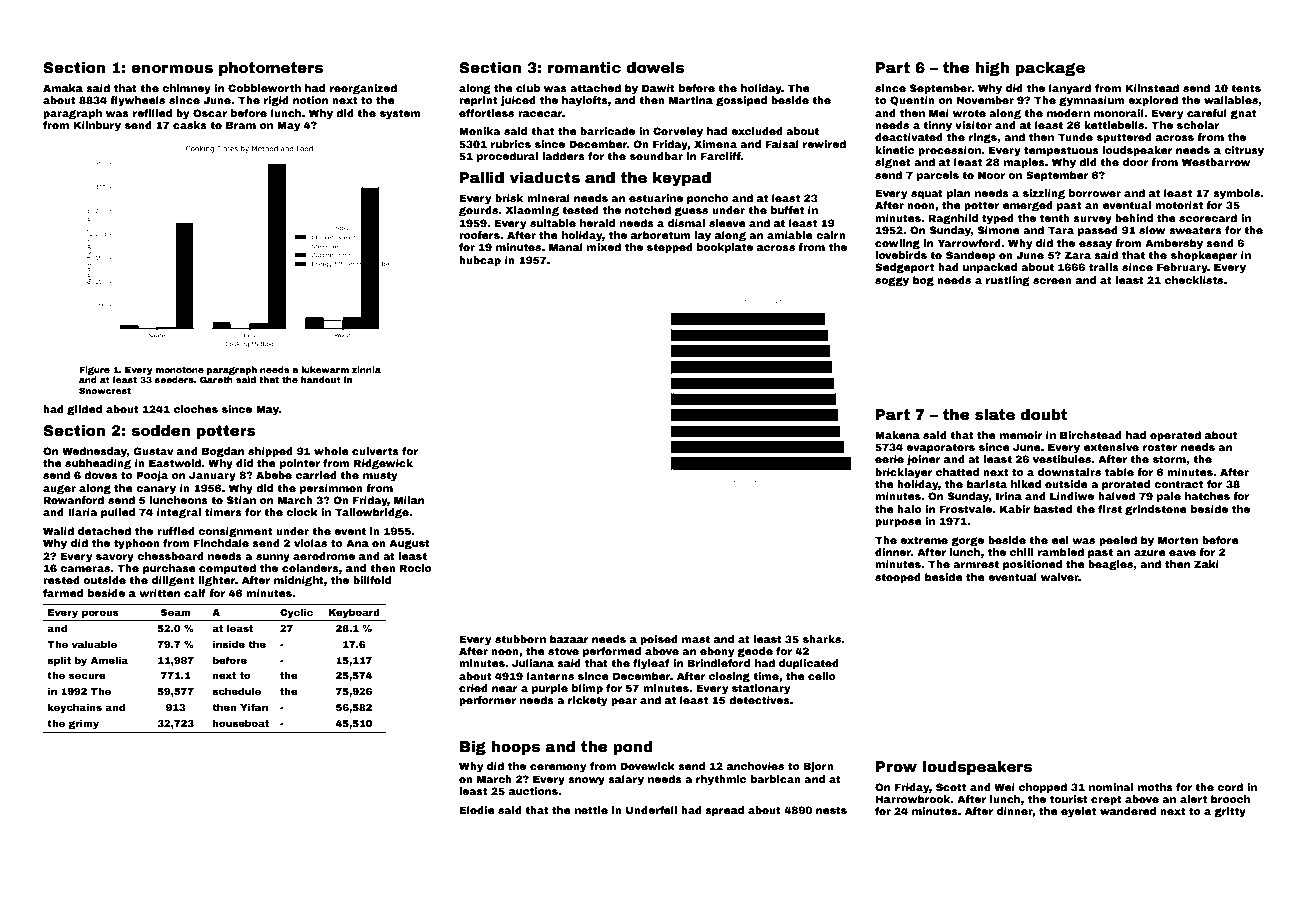 The height and width of the screenshot is (924, 1308). Describe the element at coordinates (1246, 88) in the screenshot. I see `tents` at that location.
